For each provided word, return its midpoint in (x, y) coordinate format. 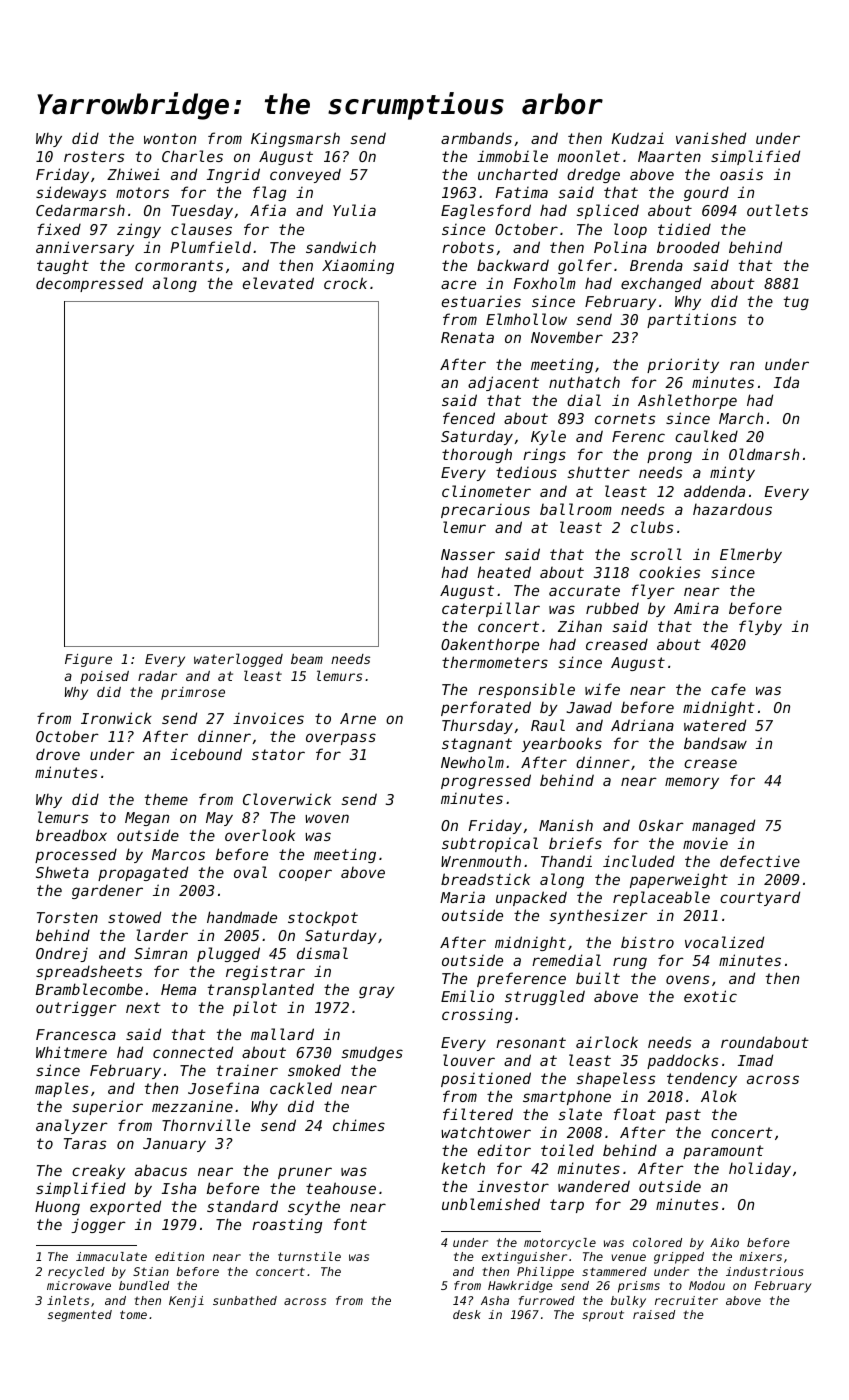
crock (345, 283)
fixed (59, 229)
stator (278, 754)
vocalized (724, 942)
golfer (585, 266)
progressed (486, 781)
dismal (322, 953)
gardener (107, 891)
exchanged (661, 284)
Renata (467, 337)
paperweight (679, 880)
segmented (80, 1316)
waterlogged (238, 660)
